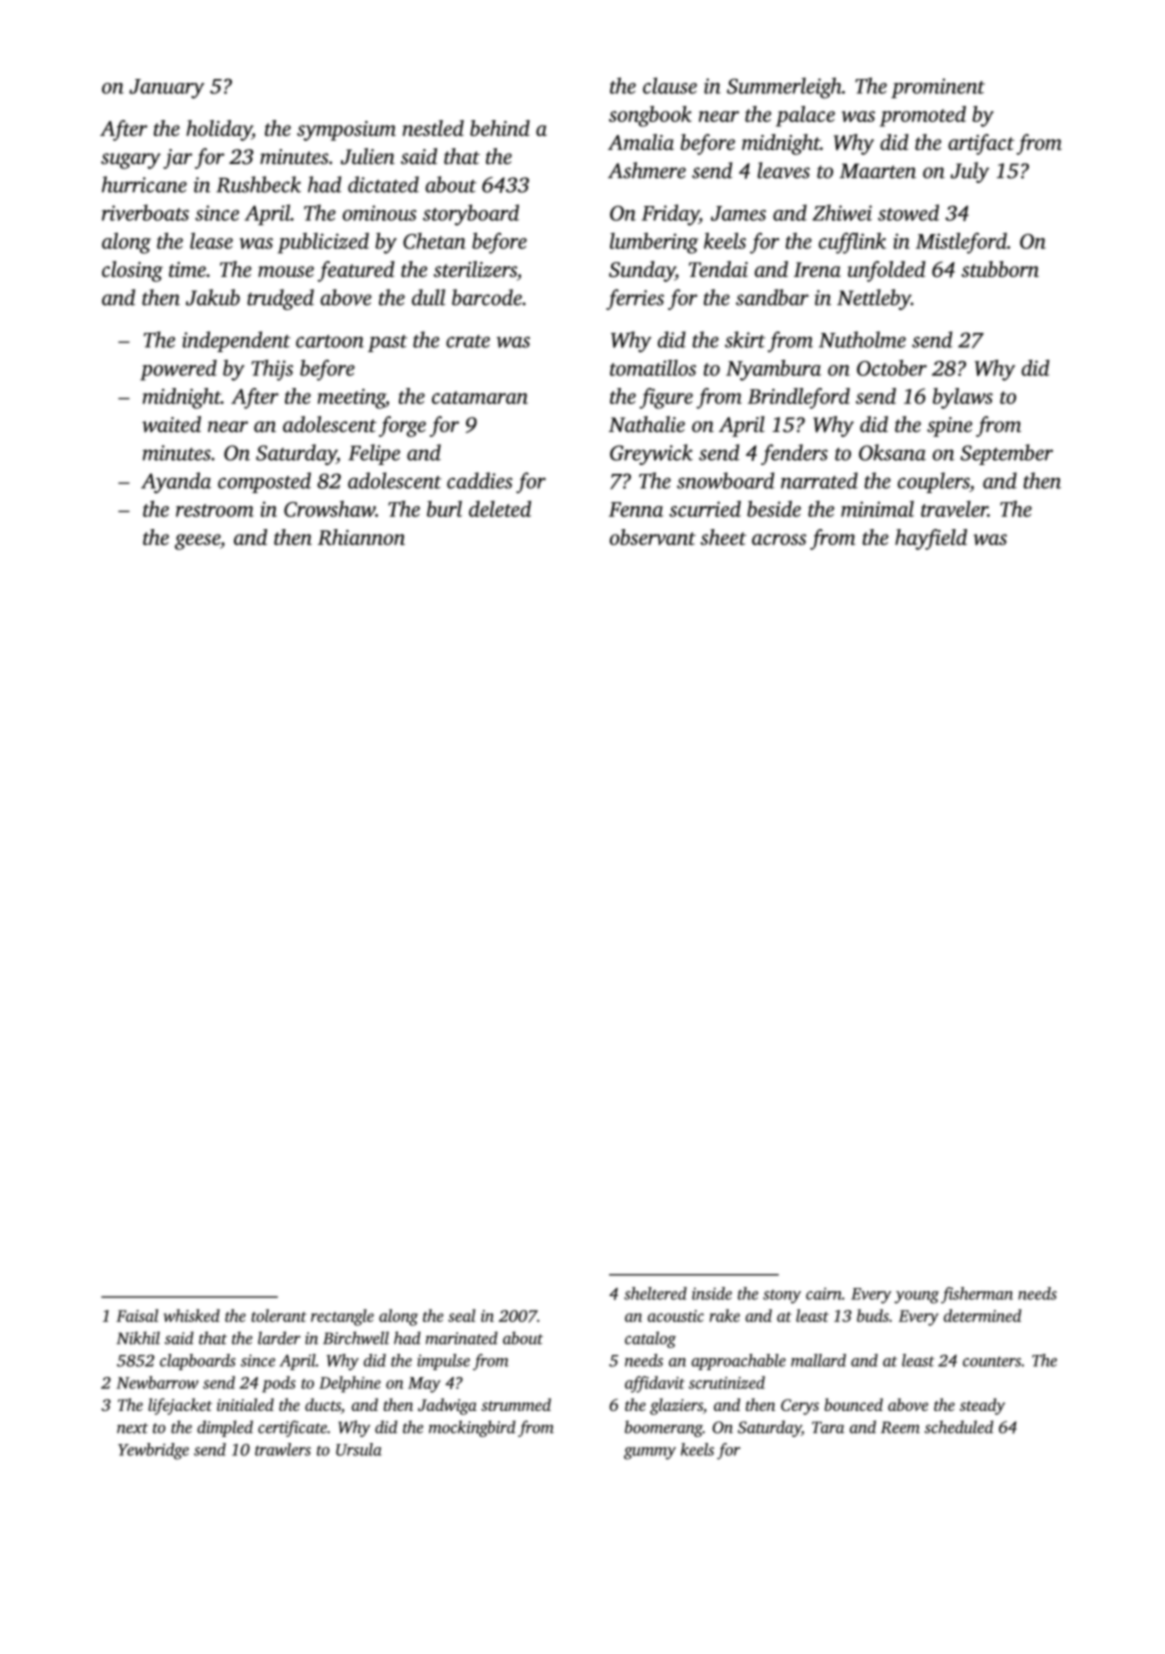 The height and width of the page is (1654, 1165). I want to click on prominent, so click(938, 88).
